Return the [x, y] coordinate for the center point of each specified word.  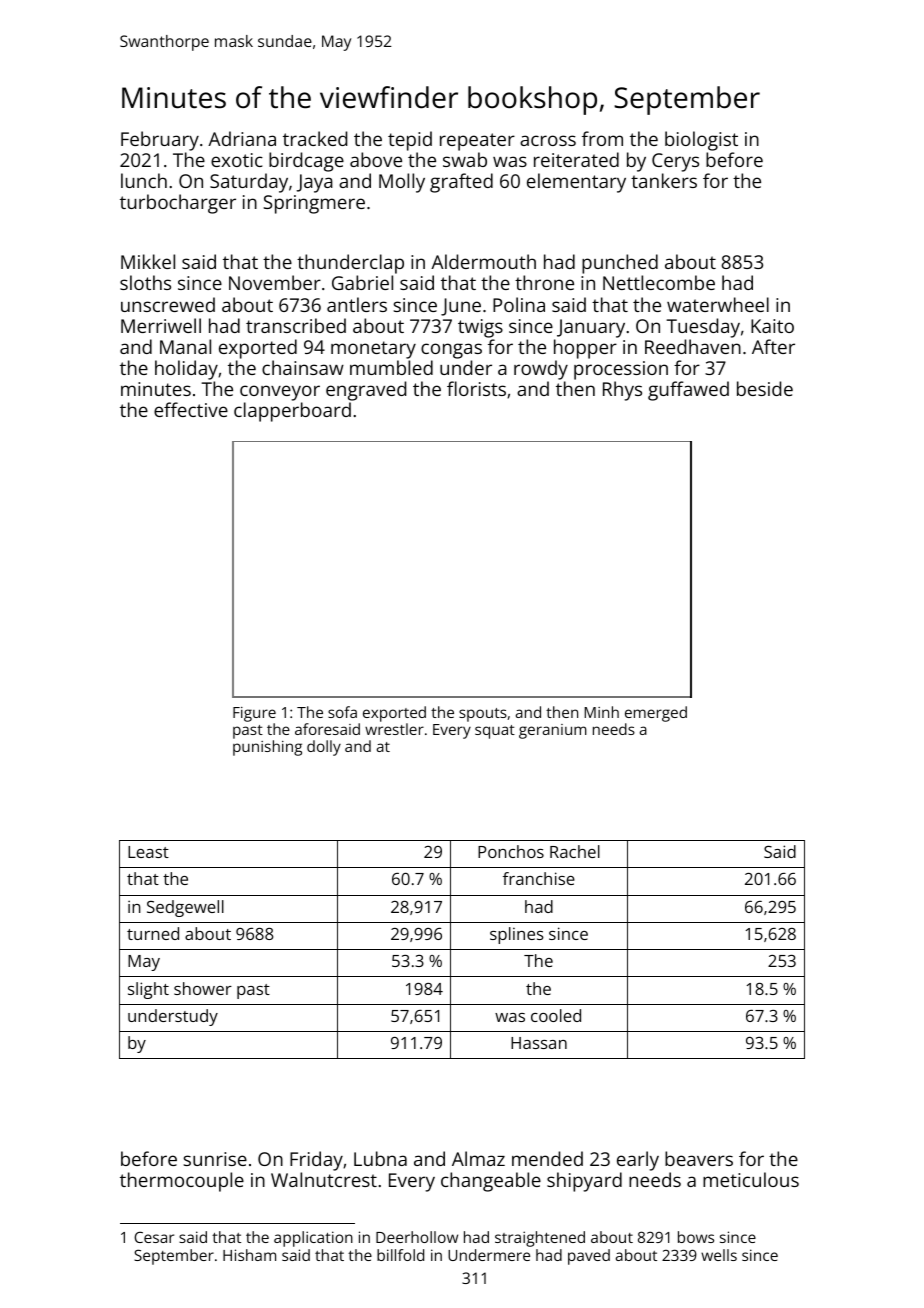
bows [696, 1237]
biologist [701, 141]
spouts [483, 715]
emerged [656, 714]
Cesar [154, 1237]
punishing [267, 748]
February [160, 141]
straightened [540, 1239]
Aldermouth [483, 261]
